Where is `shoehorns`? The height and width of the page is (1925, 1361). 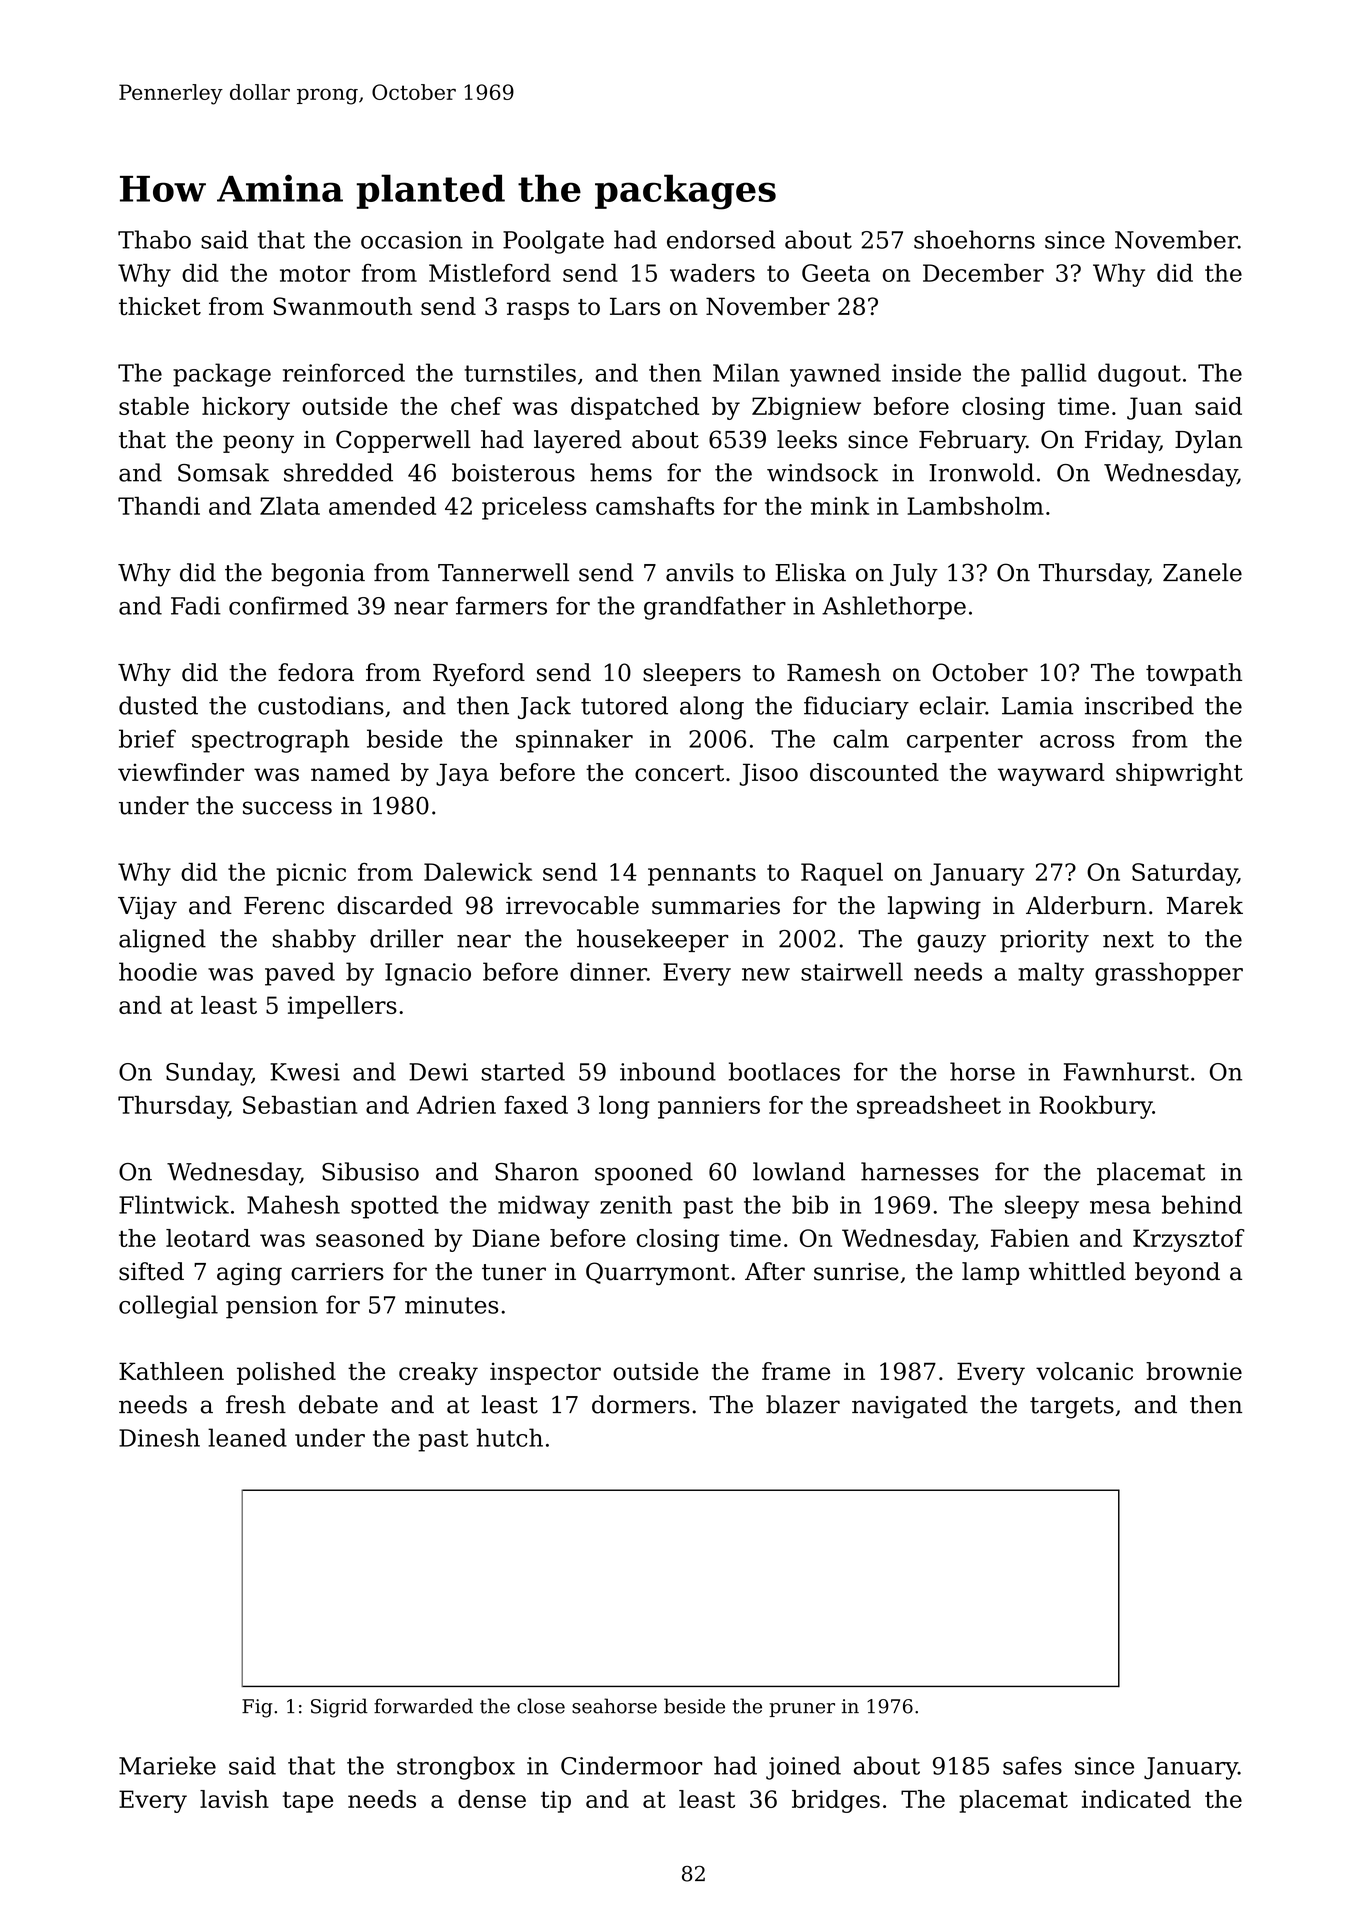 shoehorns is located at coordinates (974, 239).
